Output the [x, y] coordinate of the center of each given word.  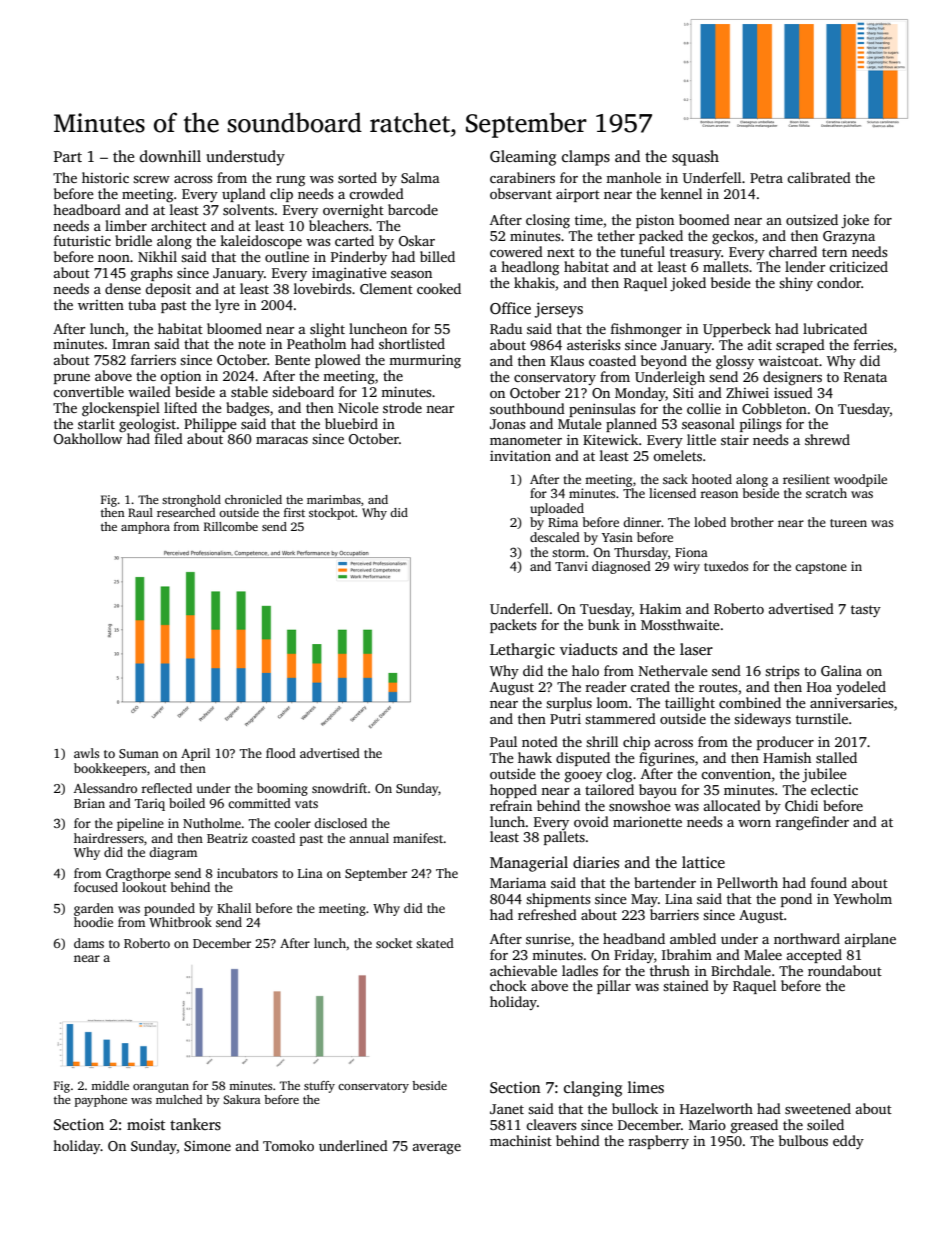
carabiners [522, 177]
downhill [170, 156]
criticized [858, 266]
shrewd [827, 439]
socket [394, 943]
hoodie [93, 922]
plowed [338, 361]
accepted [814, 956]
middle [110, 1085]
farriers [153, 359]
